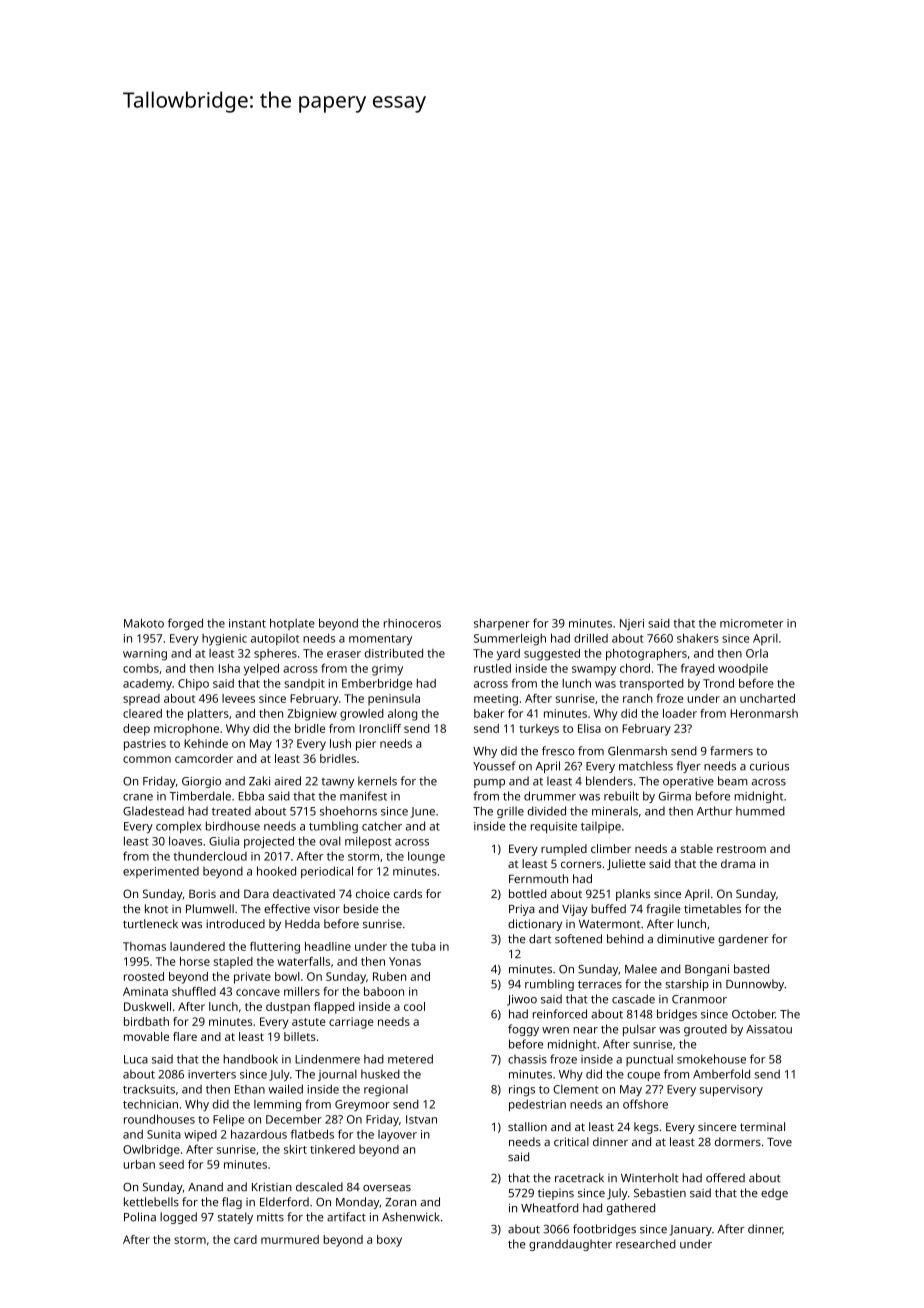 The image size is (924, 1308). Describe the element at coordinates (140, 1217) in the screenshot. I see `Polina` at that location.
